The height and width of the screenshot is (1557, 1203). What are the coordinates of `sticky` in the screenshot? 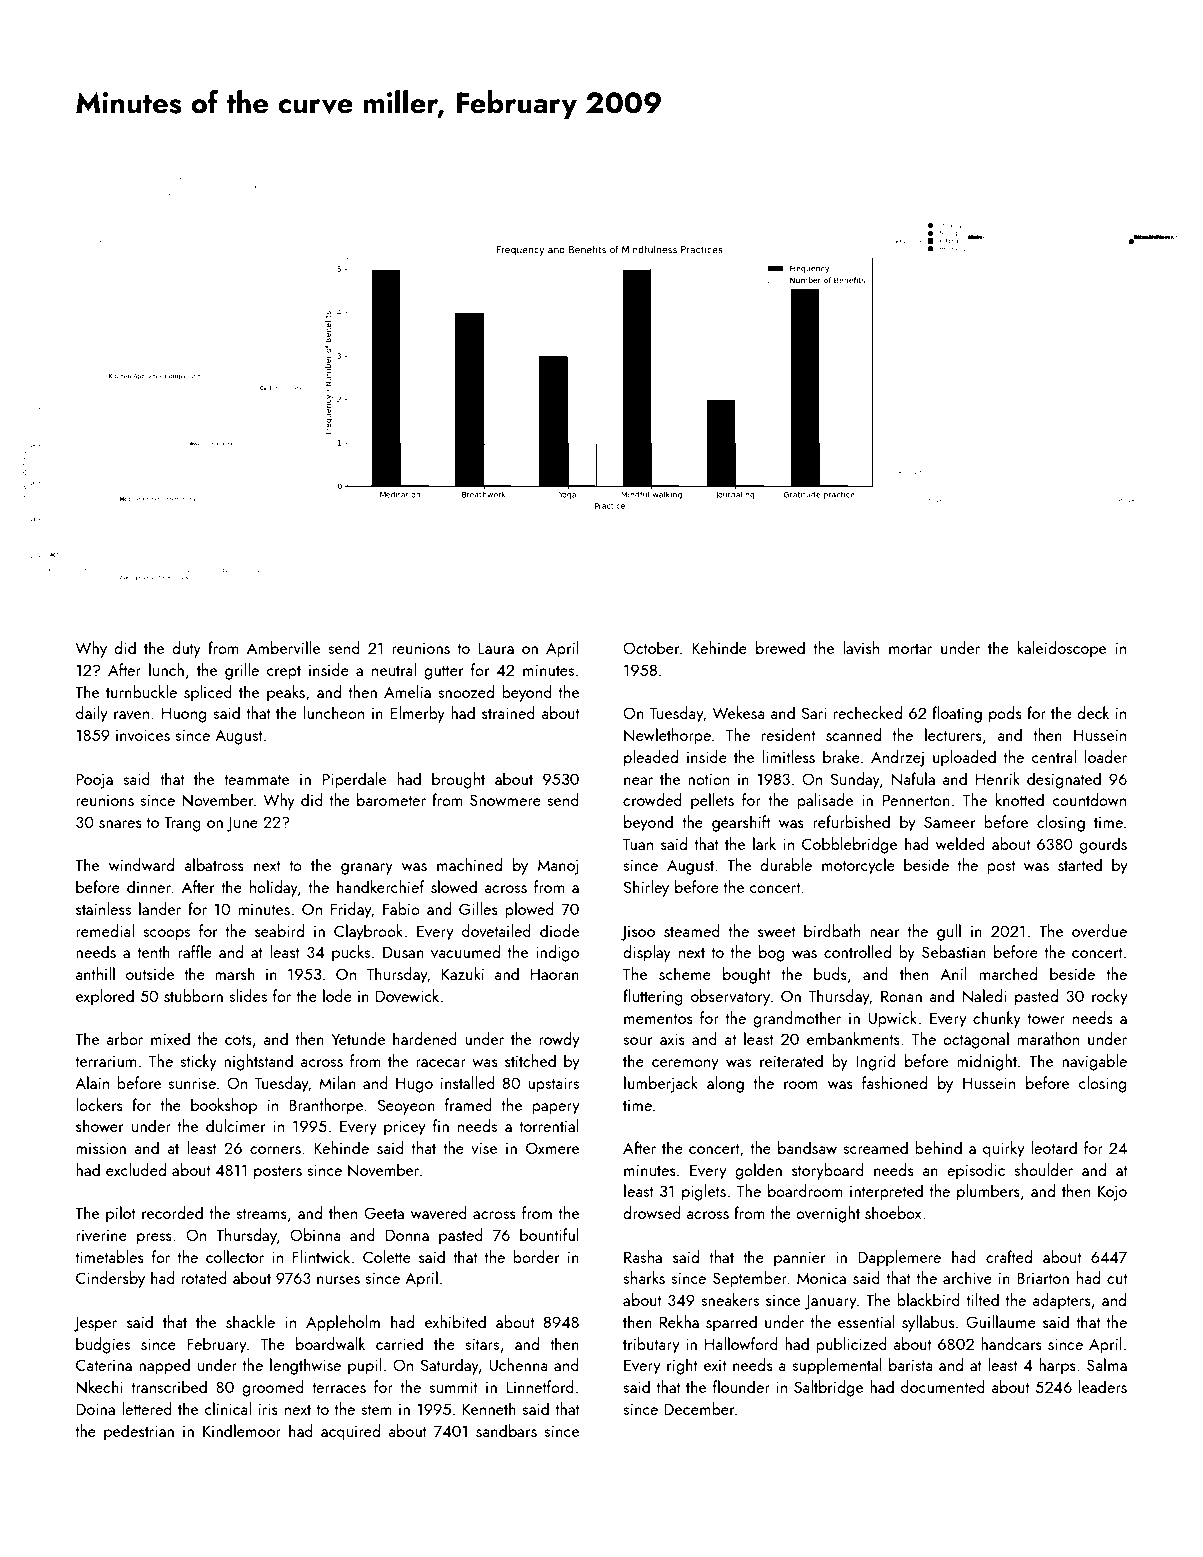 It's located at (198, 1062).
